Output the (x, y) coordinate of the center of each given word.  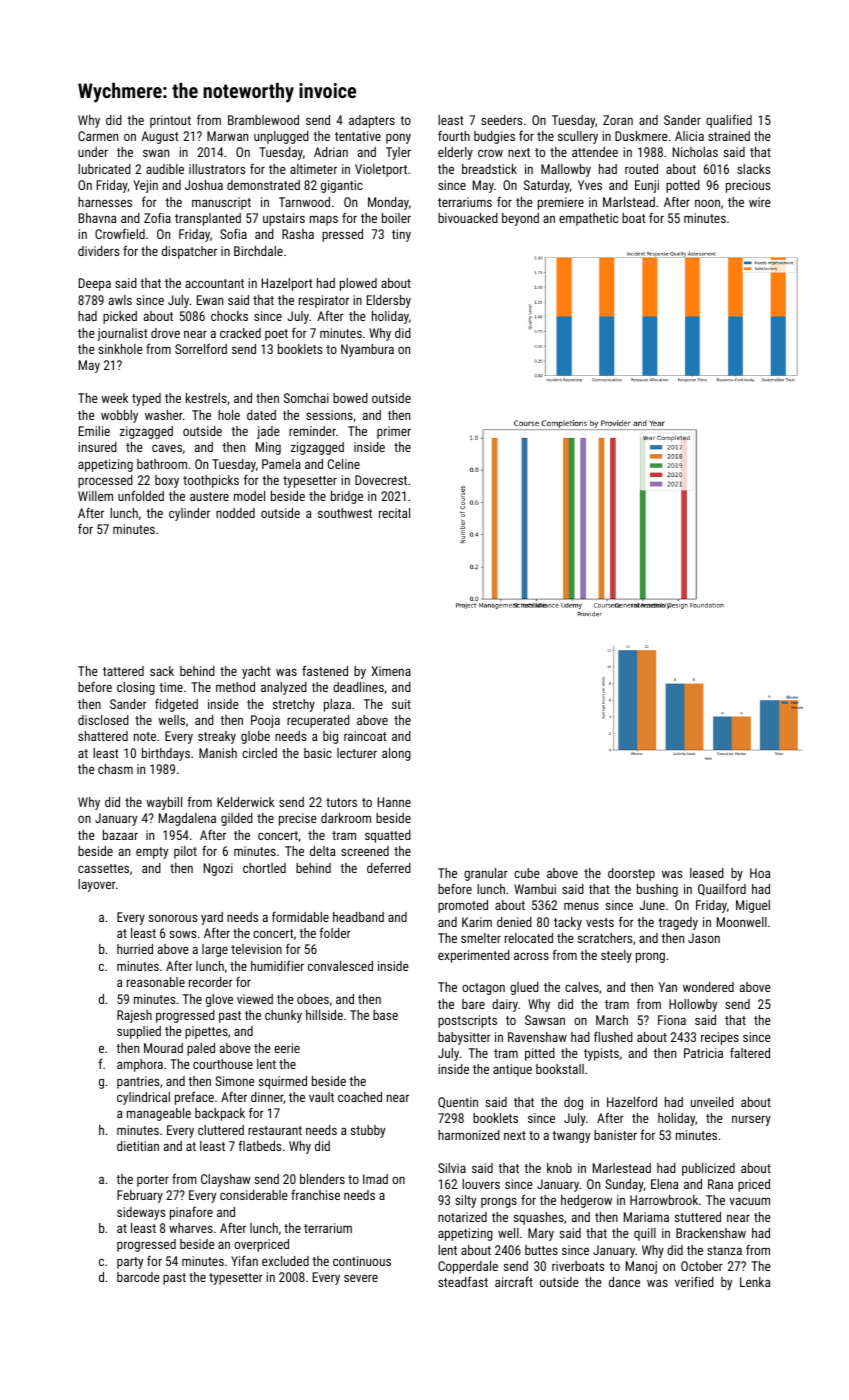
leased (707, 873)
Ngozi (218, 869)
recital (394, 513)
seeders (501, 120)
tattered (123, 671)
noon (707, 203)
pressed (342, 235)
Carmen (98, 136)
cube (527, 873)
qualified (729, 121)
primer (394, 432)
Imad (375, 1179)
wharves (191, 1228)
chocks (229, 316)
